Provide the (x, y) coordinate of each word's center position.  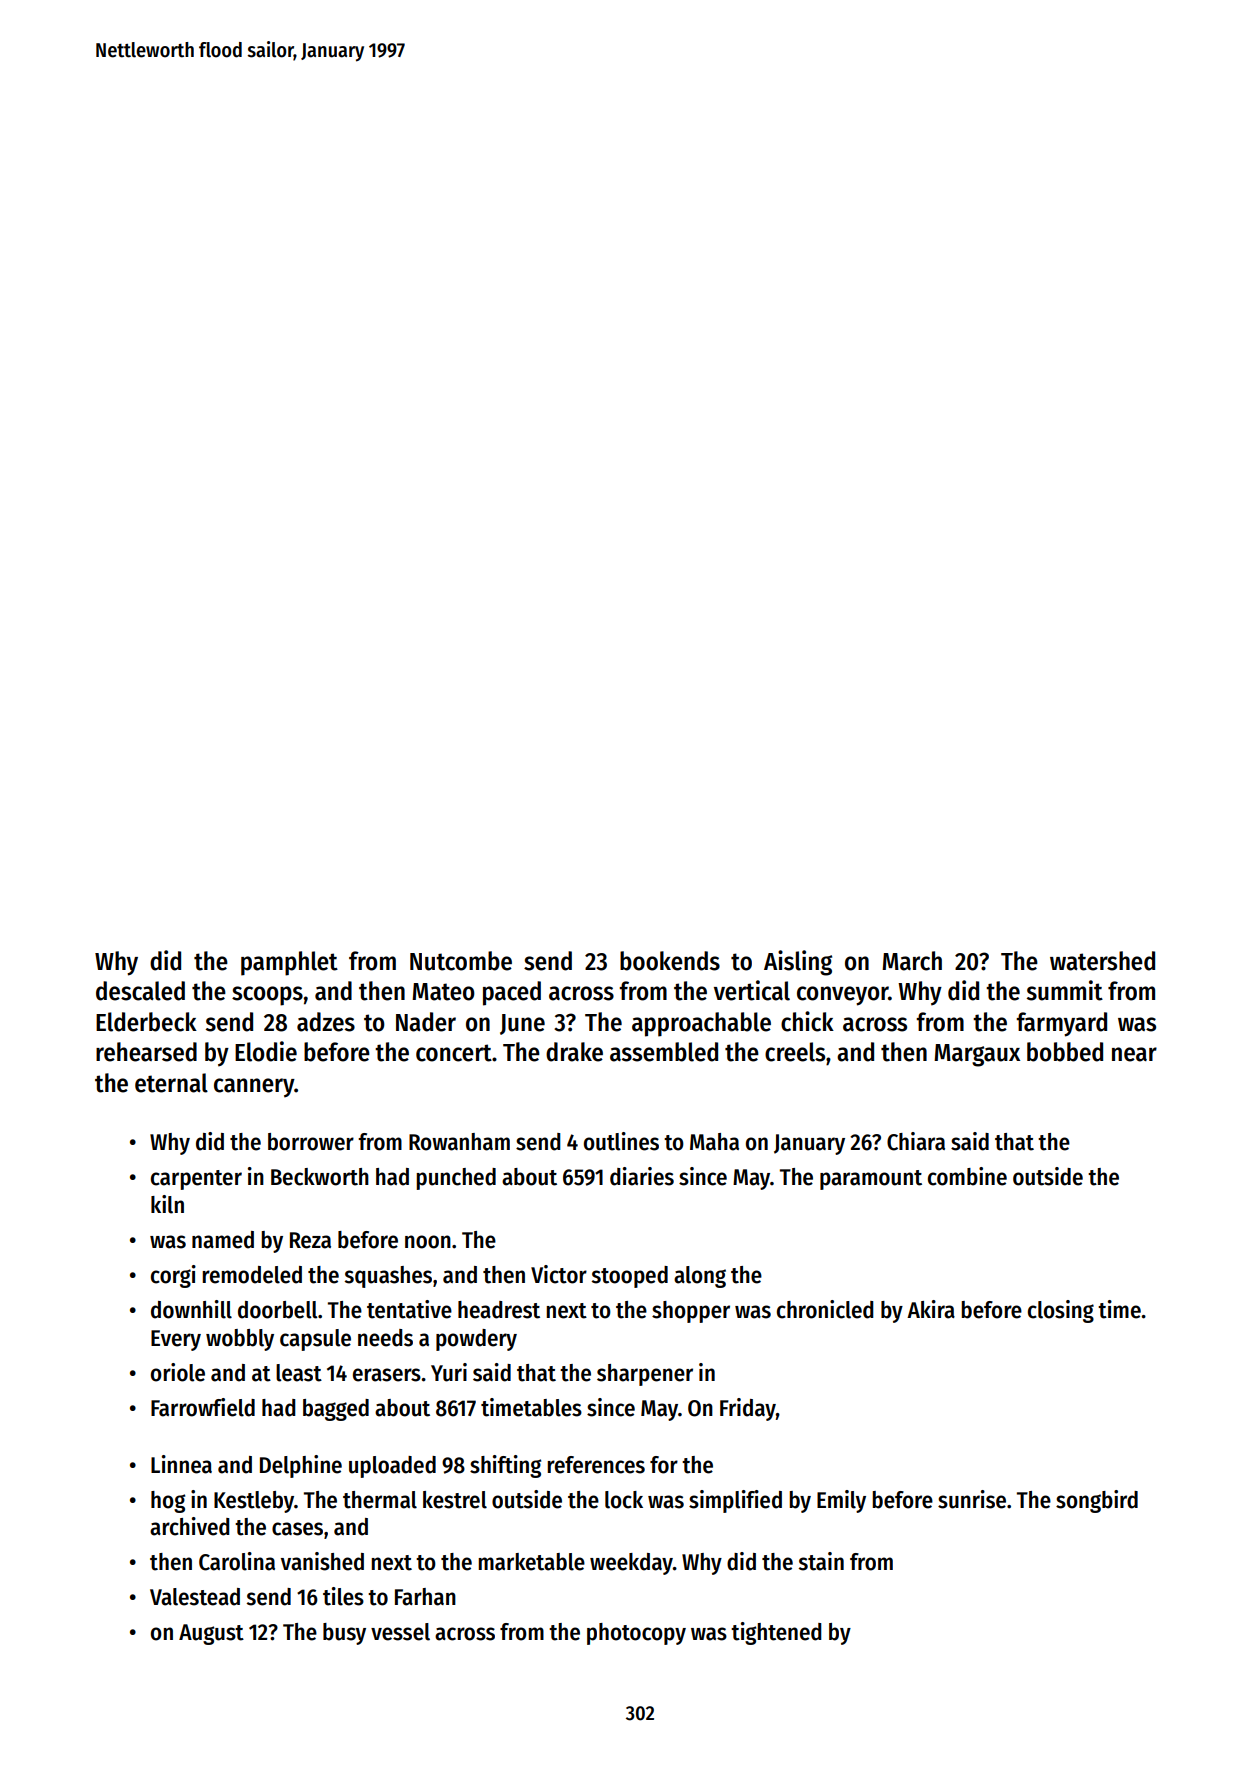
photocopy (636, 1634)
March (912, 961)
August (211, 1634)
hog (168, 1502)
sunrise (972, 1499)
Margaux (977, 1055)
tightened (776, 1633)
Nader (426, 1022)
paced (512, 993)
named (223, 1240)
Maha (714, 1142)
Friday (748, 1409)
